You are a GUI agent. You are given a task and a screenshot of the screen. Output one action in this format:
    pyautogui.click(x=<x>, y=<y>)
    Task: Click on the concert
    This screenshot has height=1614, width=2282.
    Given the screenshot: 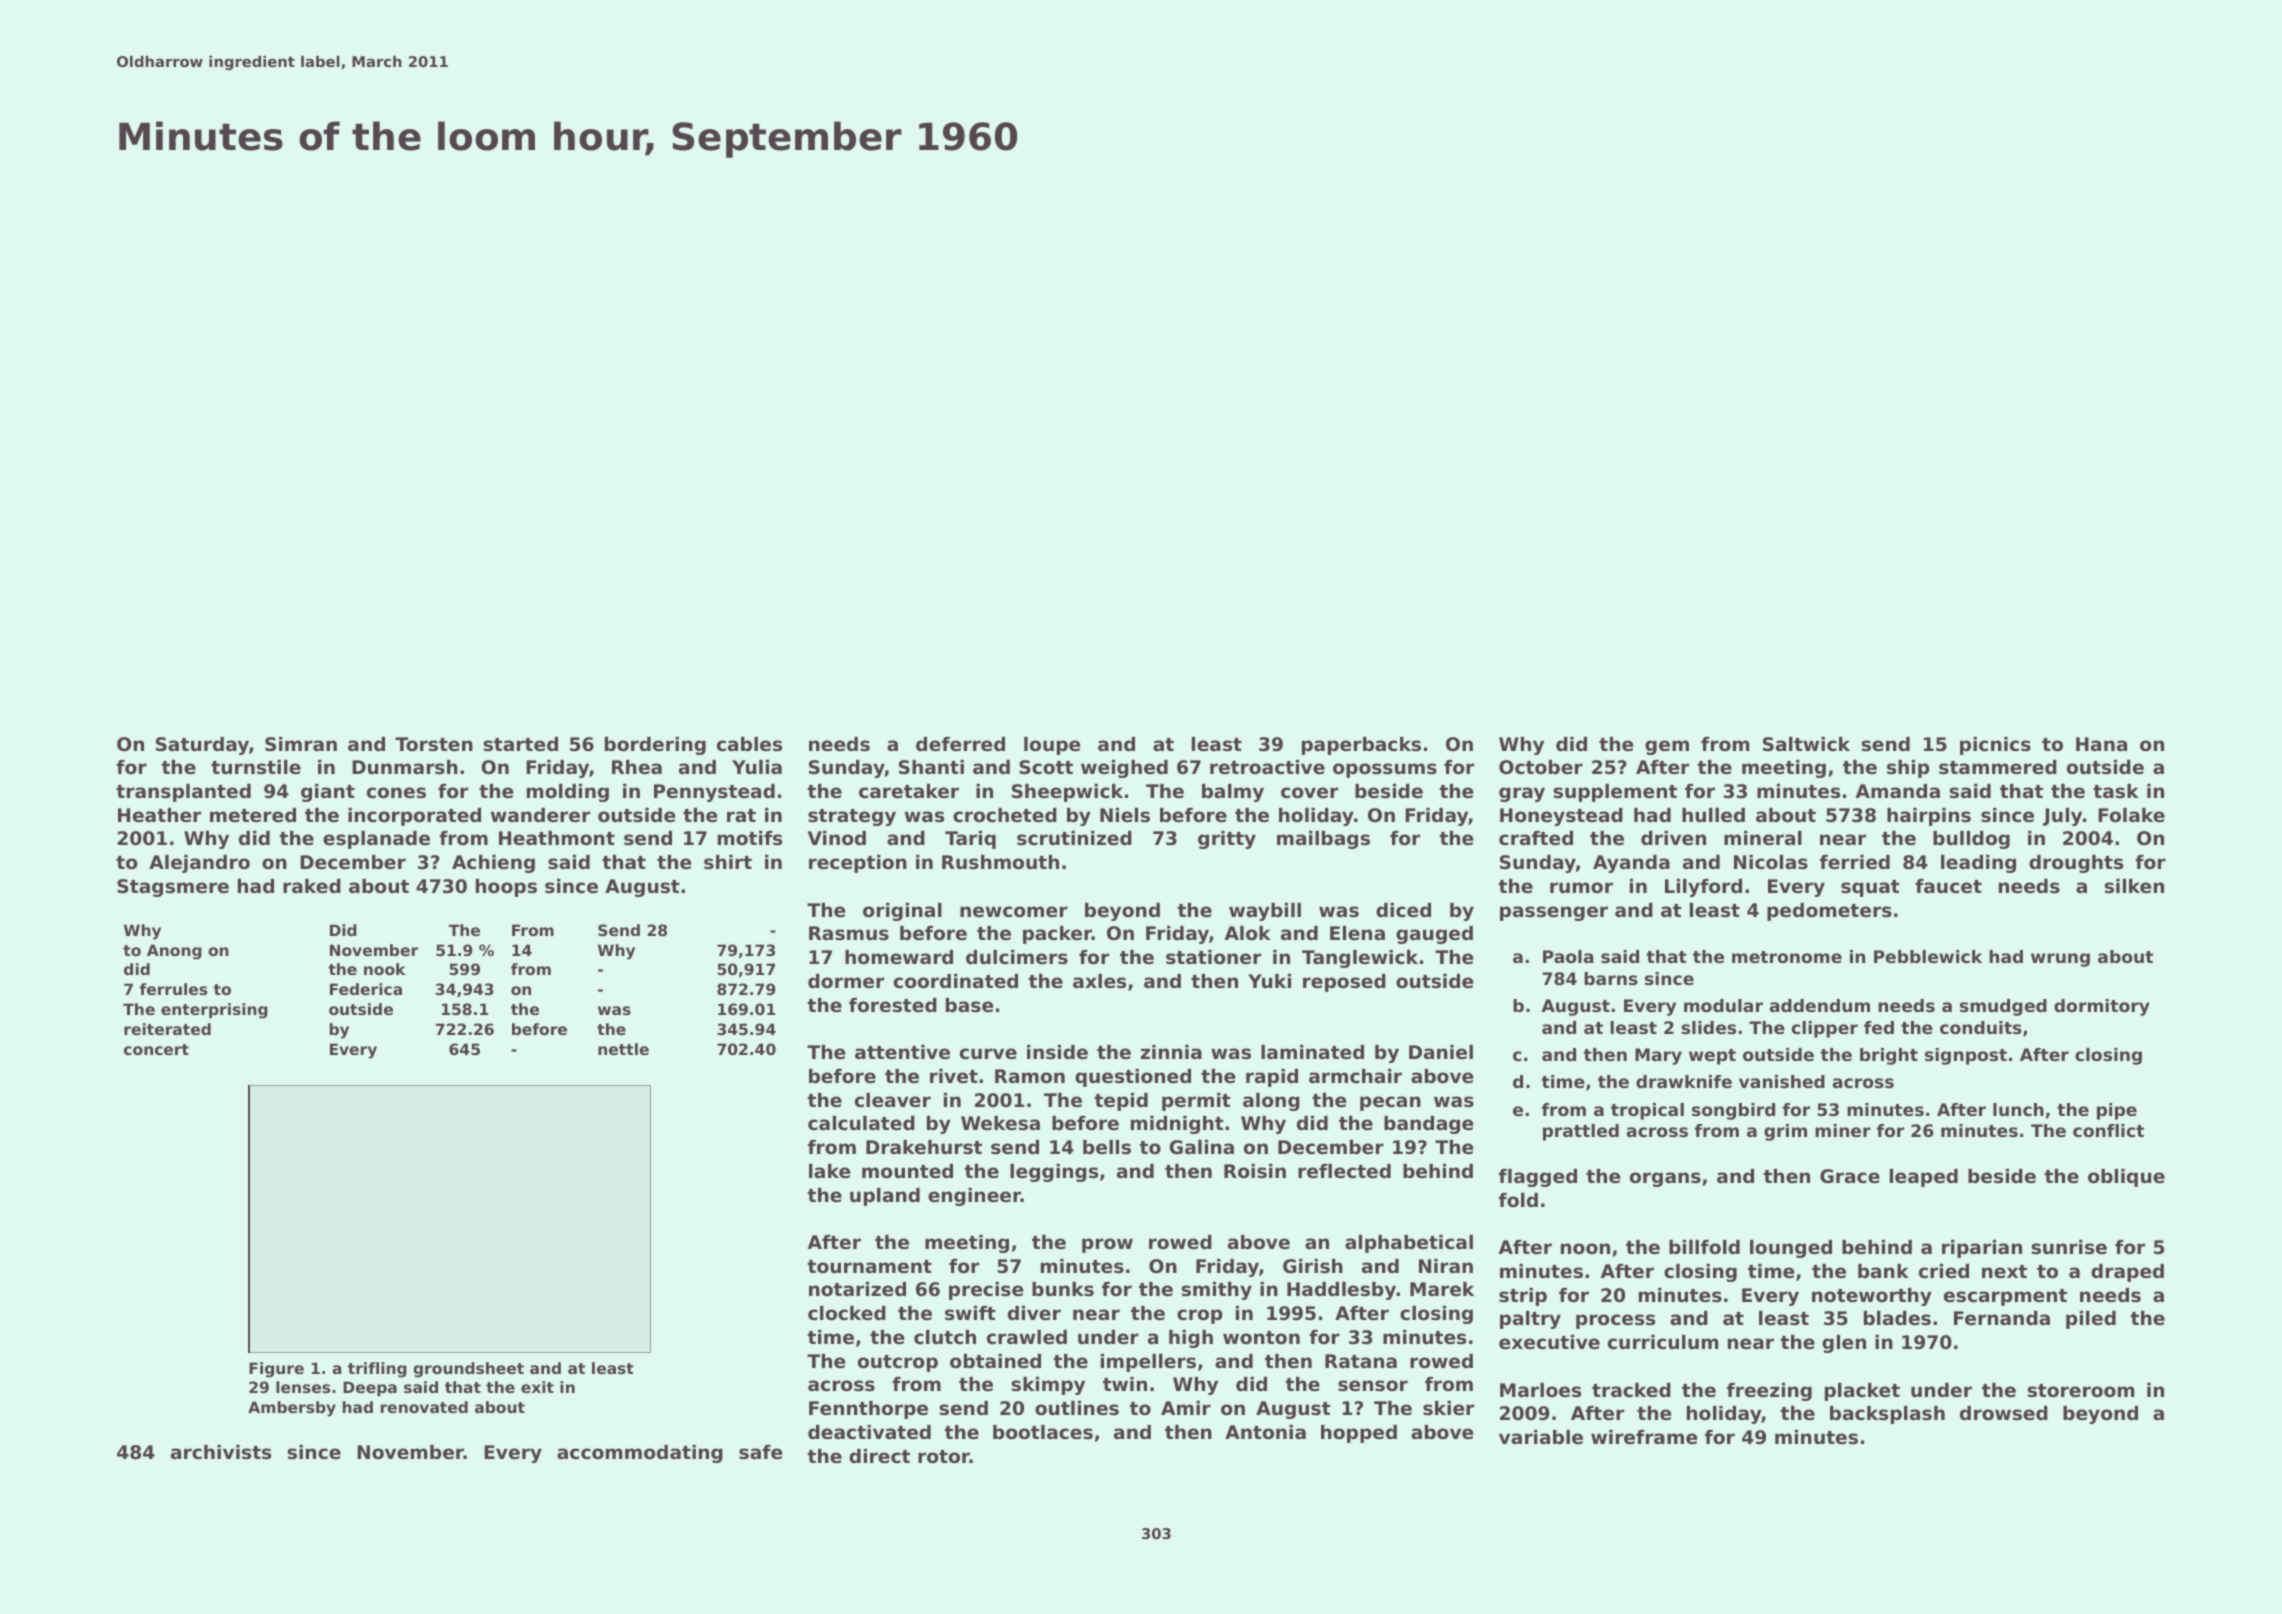 What is the action you would take?
    pyautogui.click(x=156, y=1049)
